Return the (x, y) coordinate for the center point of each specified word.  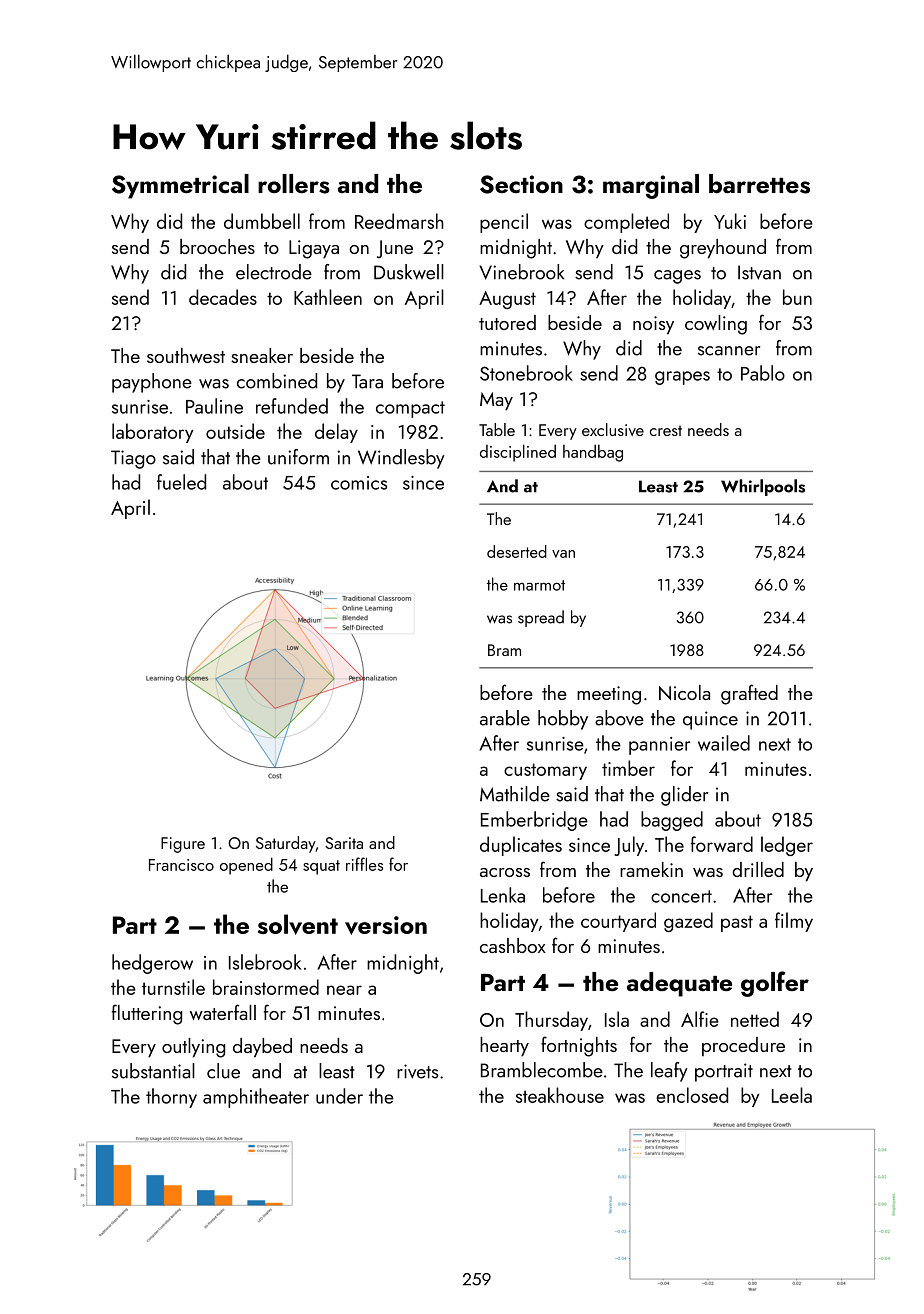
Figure (183, 845)
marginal (651, 186)
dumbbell (262, 221)
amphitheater (256, 1098)
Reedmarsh (399, 221)
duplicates (521, 846)
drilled (758, 869)
